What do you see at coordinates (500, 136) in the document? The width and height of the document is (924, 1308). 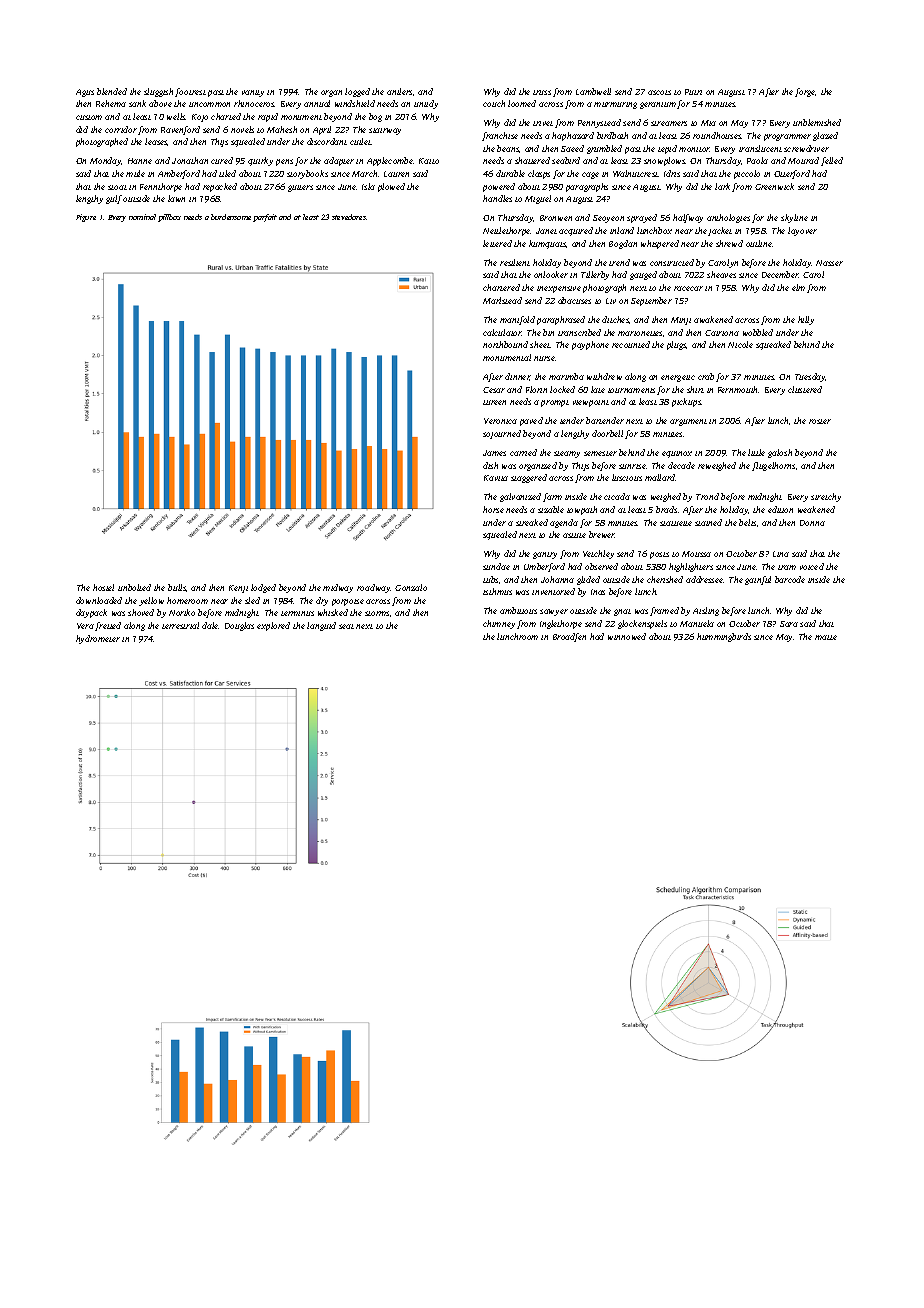 I see `franchise` at bounding box center [500, 136].
